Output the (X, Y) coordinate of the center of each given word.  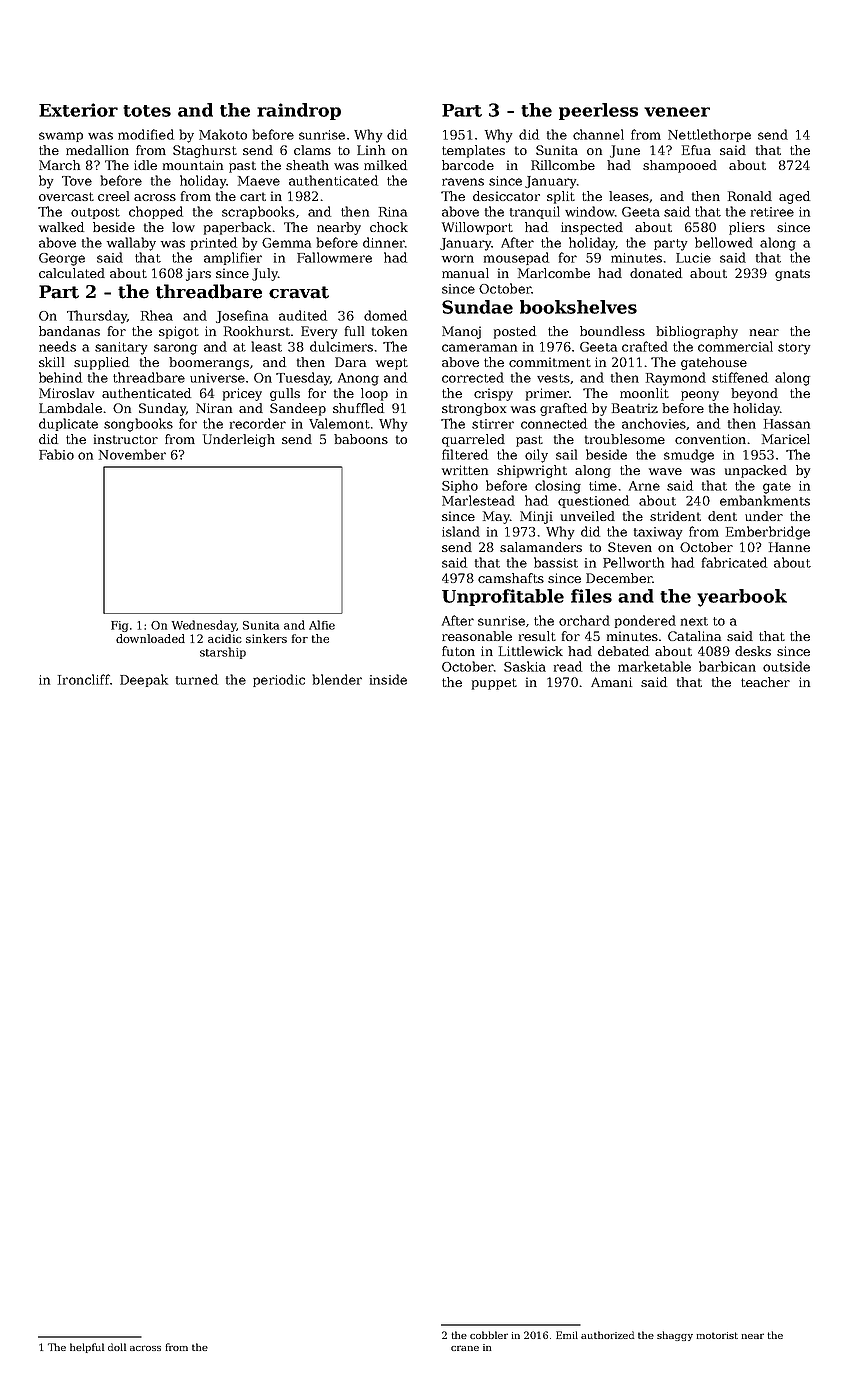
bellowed (724, 242)
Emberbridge (768, 533)
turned (197, 679)
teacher (765, 682)
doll (117, 1347)
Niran (214, 408)
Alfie (322, 625)
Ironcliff (84, 679)
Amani (611, 682)
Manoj (461, 332)
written (465, 470)
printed (214, 243)
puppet (494, 684)
